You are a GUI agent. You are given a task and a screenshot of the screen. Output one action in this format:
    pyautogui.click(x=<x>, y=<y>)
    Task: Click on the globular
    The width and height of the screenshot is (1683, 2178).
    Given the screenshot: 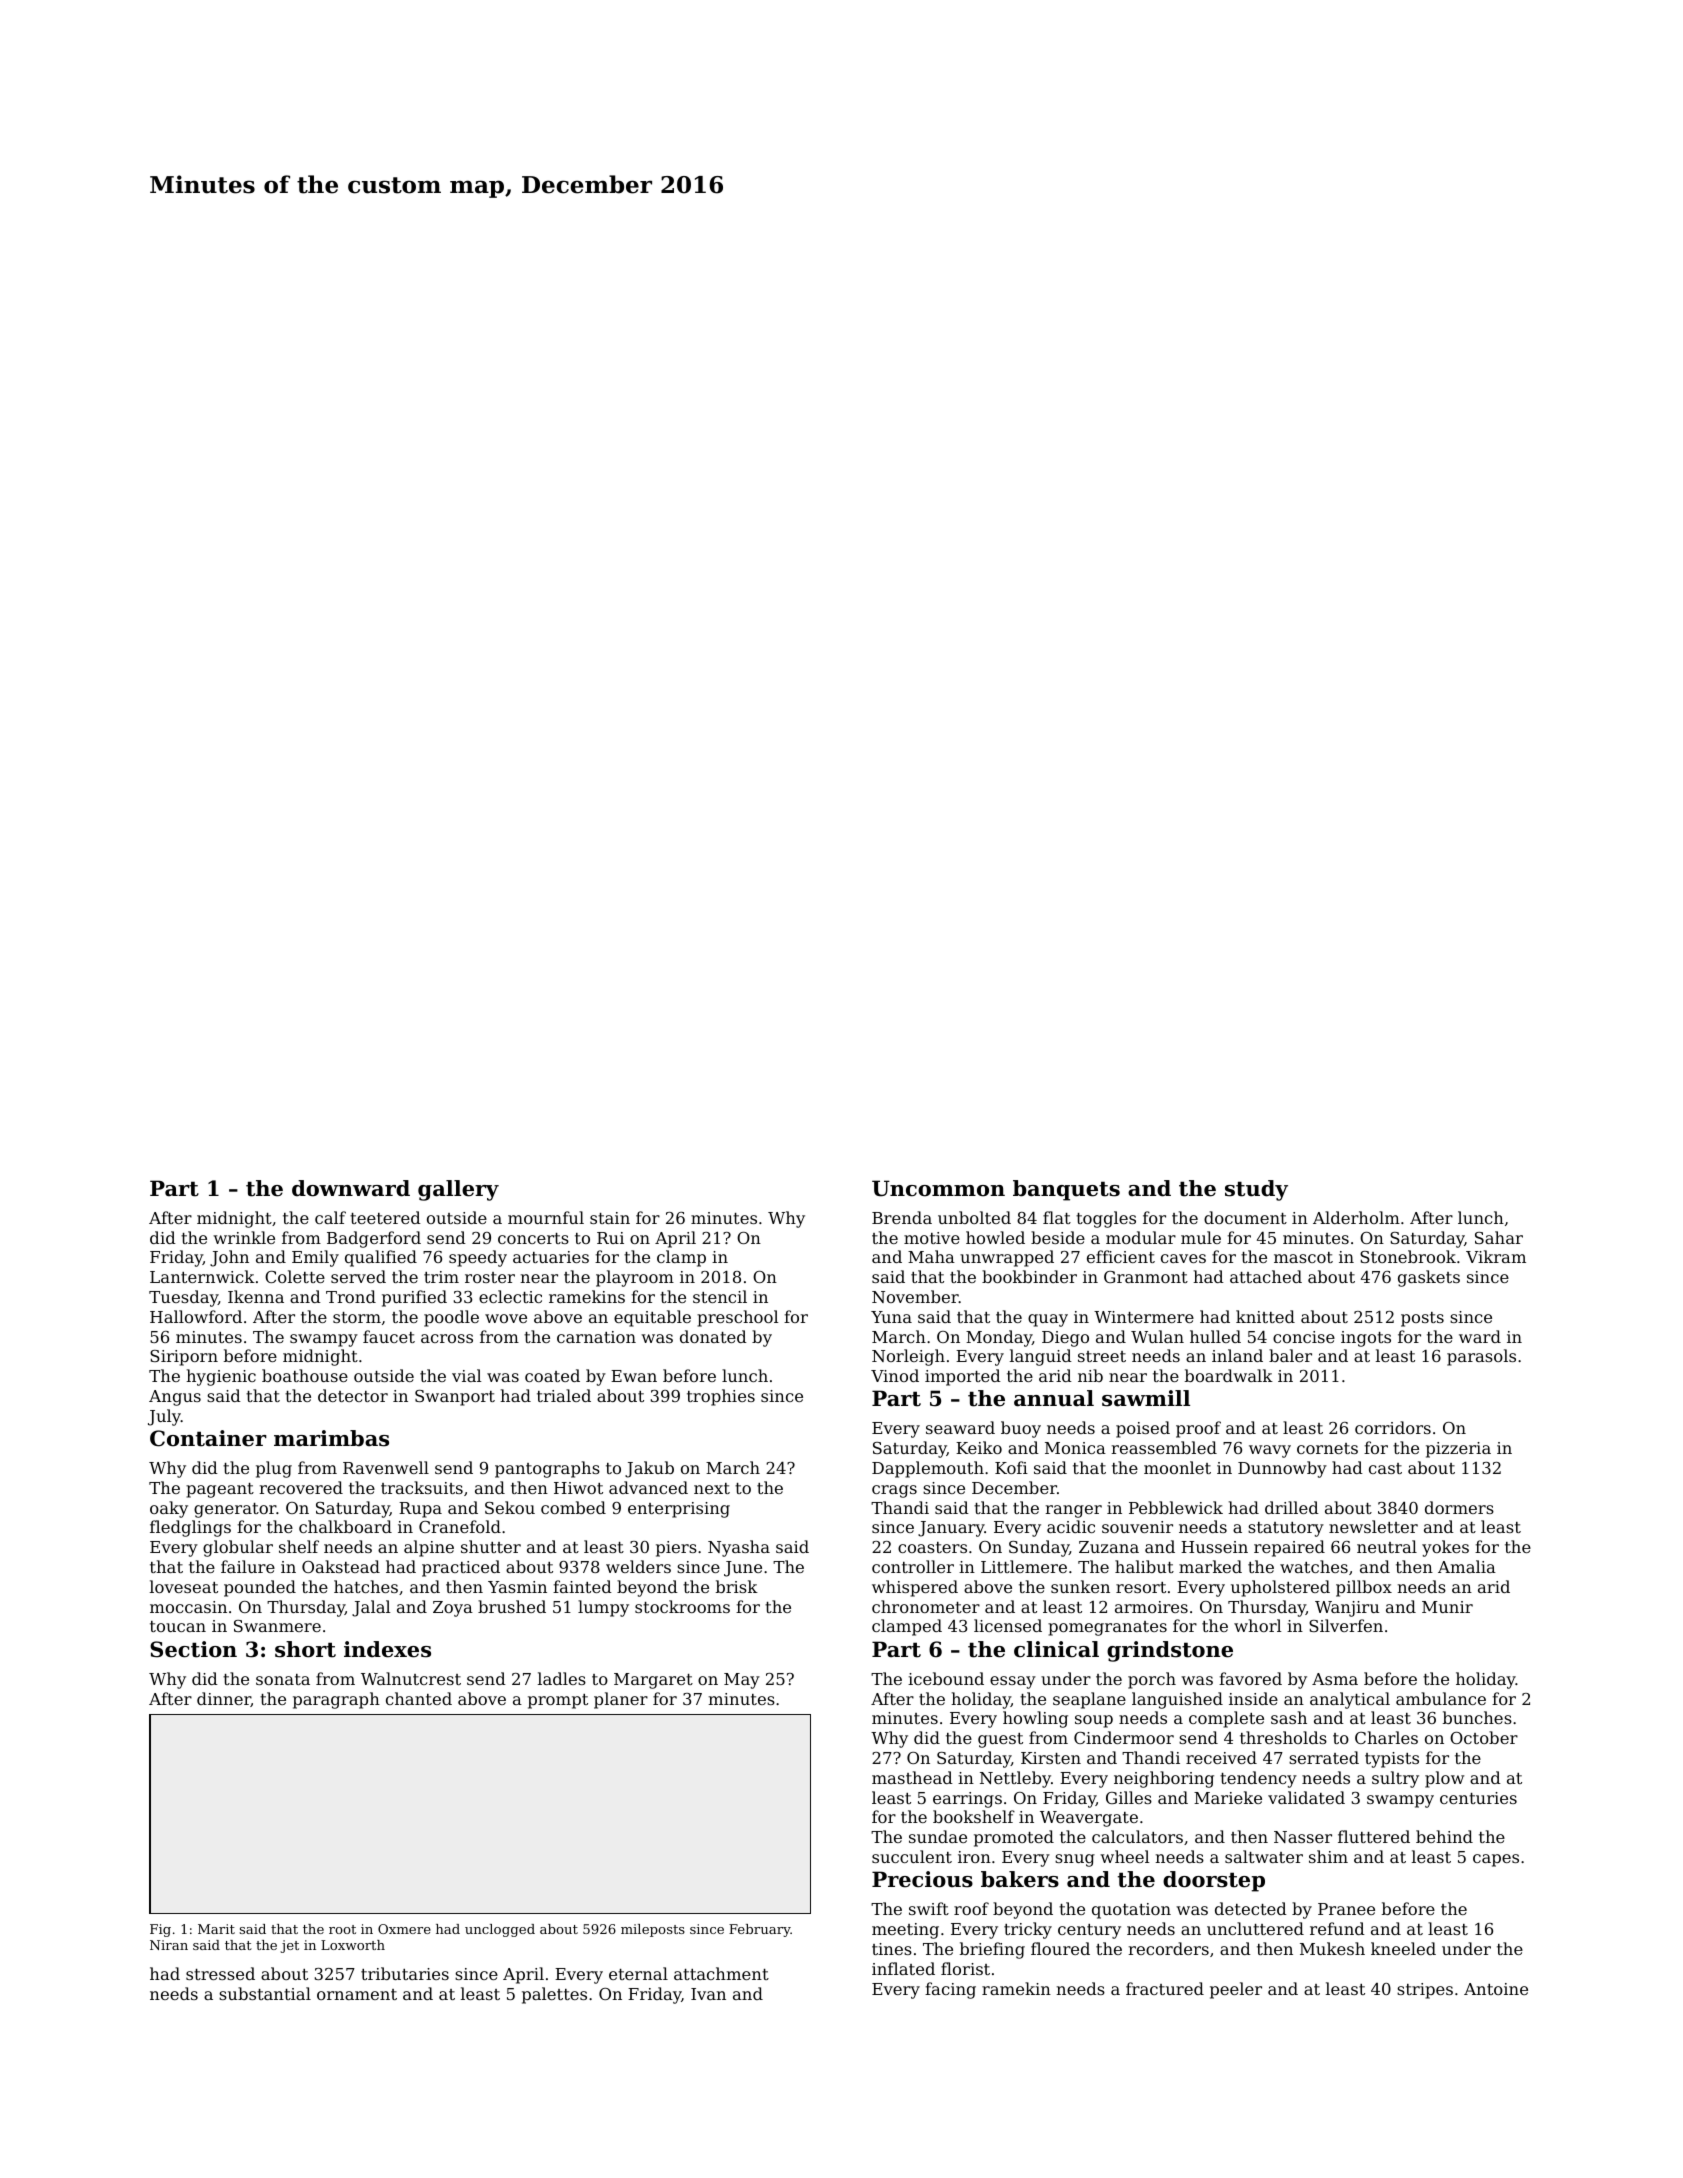 What is the action you would take?
    pyautogui.click(x=238, y=1548)
